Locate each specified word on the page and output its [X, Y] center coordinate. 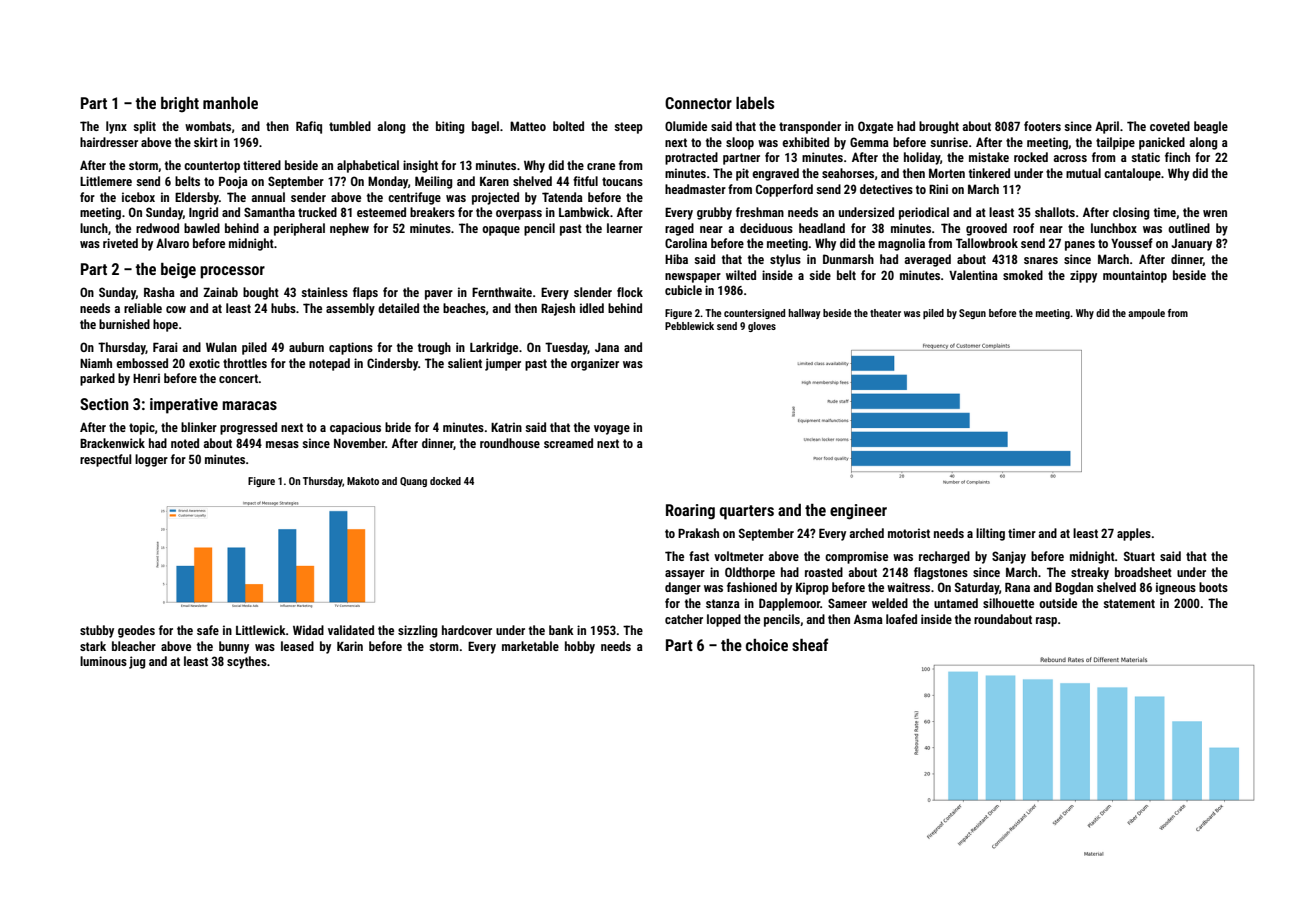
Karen [494, 181]
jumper [503, 364]
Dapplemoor [789, 604]
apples [1134, 534]
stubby [97, 631]
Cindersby [392, 364]
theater [885, 313]
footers [1042, 126]
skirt [206, 142]
